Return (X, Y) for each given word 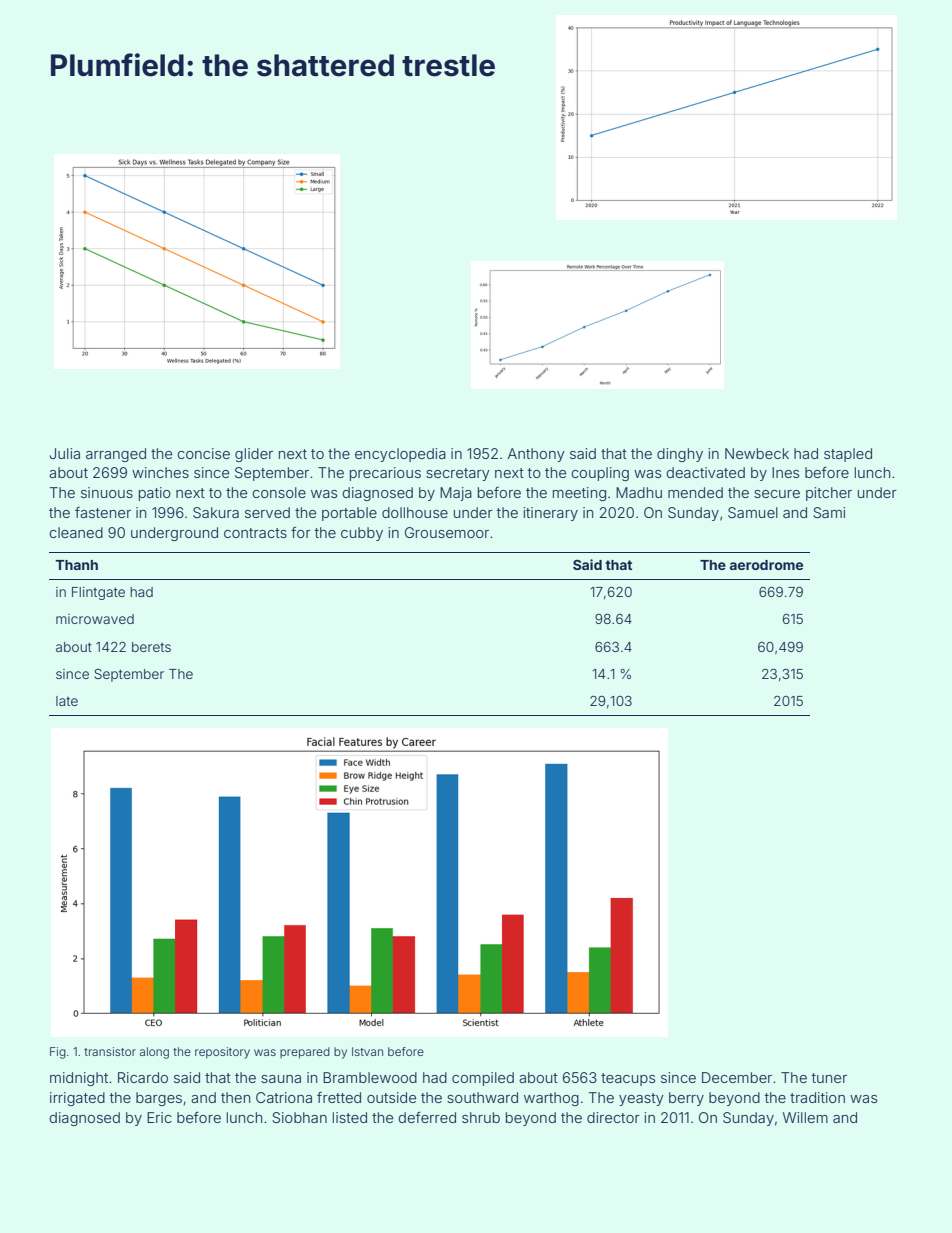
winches (160, 472)
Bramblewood (370, 1077)
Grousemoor (447, 532)
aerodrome (766, 565)
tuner (829, 1078)
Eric (159, 1117)
